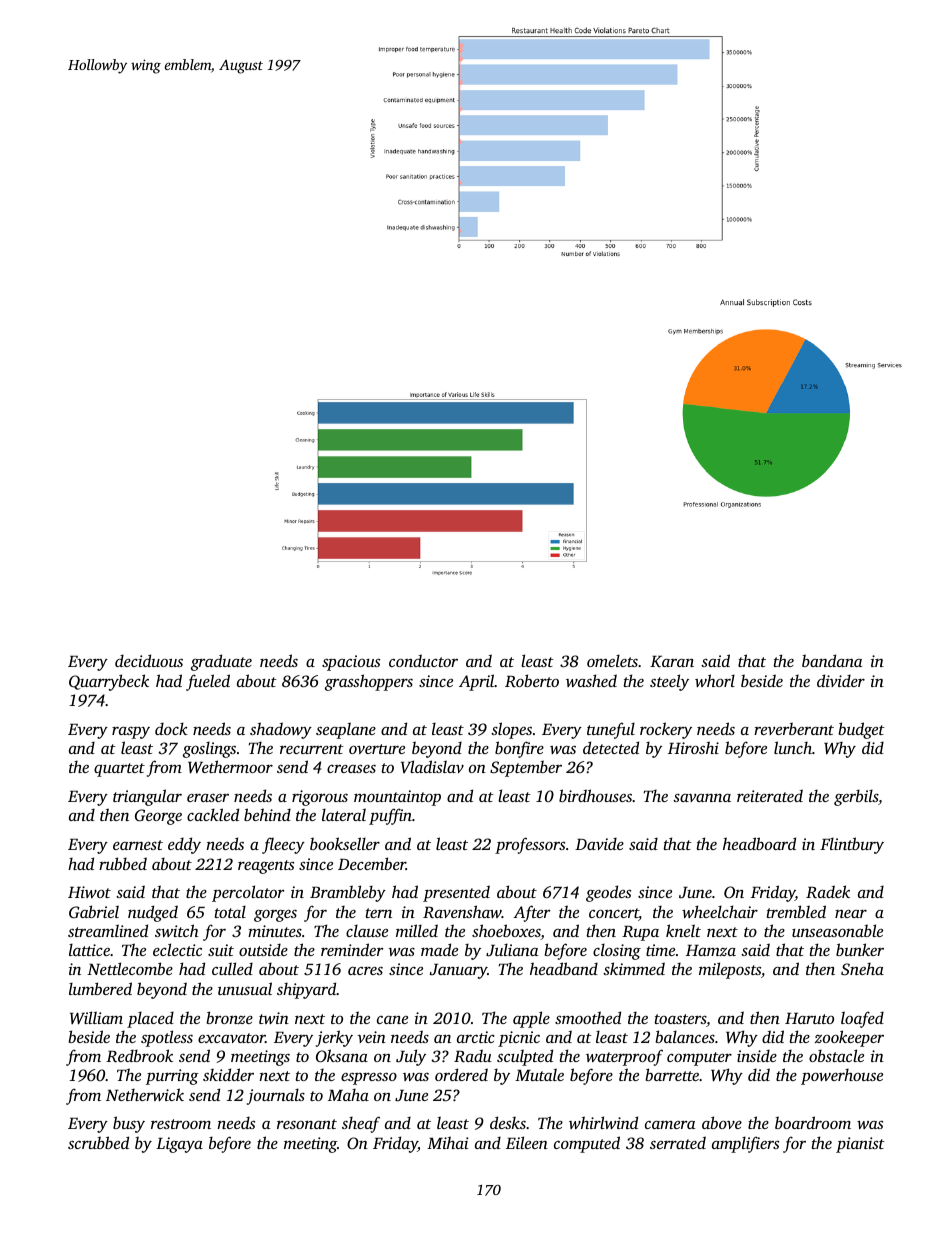  I want to click on lunch, so click(793, 747).
